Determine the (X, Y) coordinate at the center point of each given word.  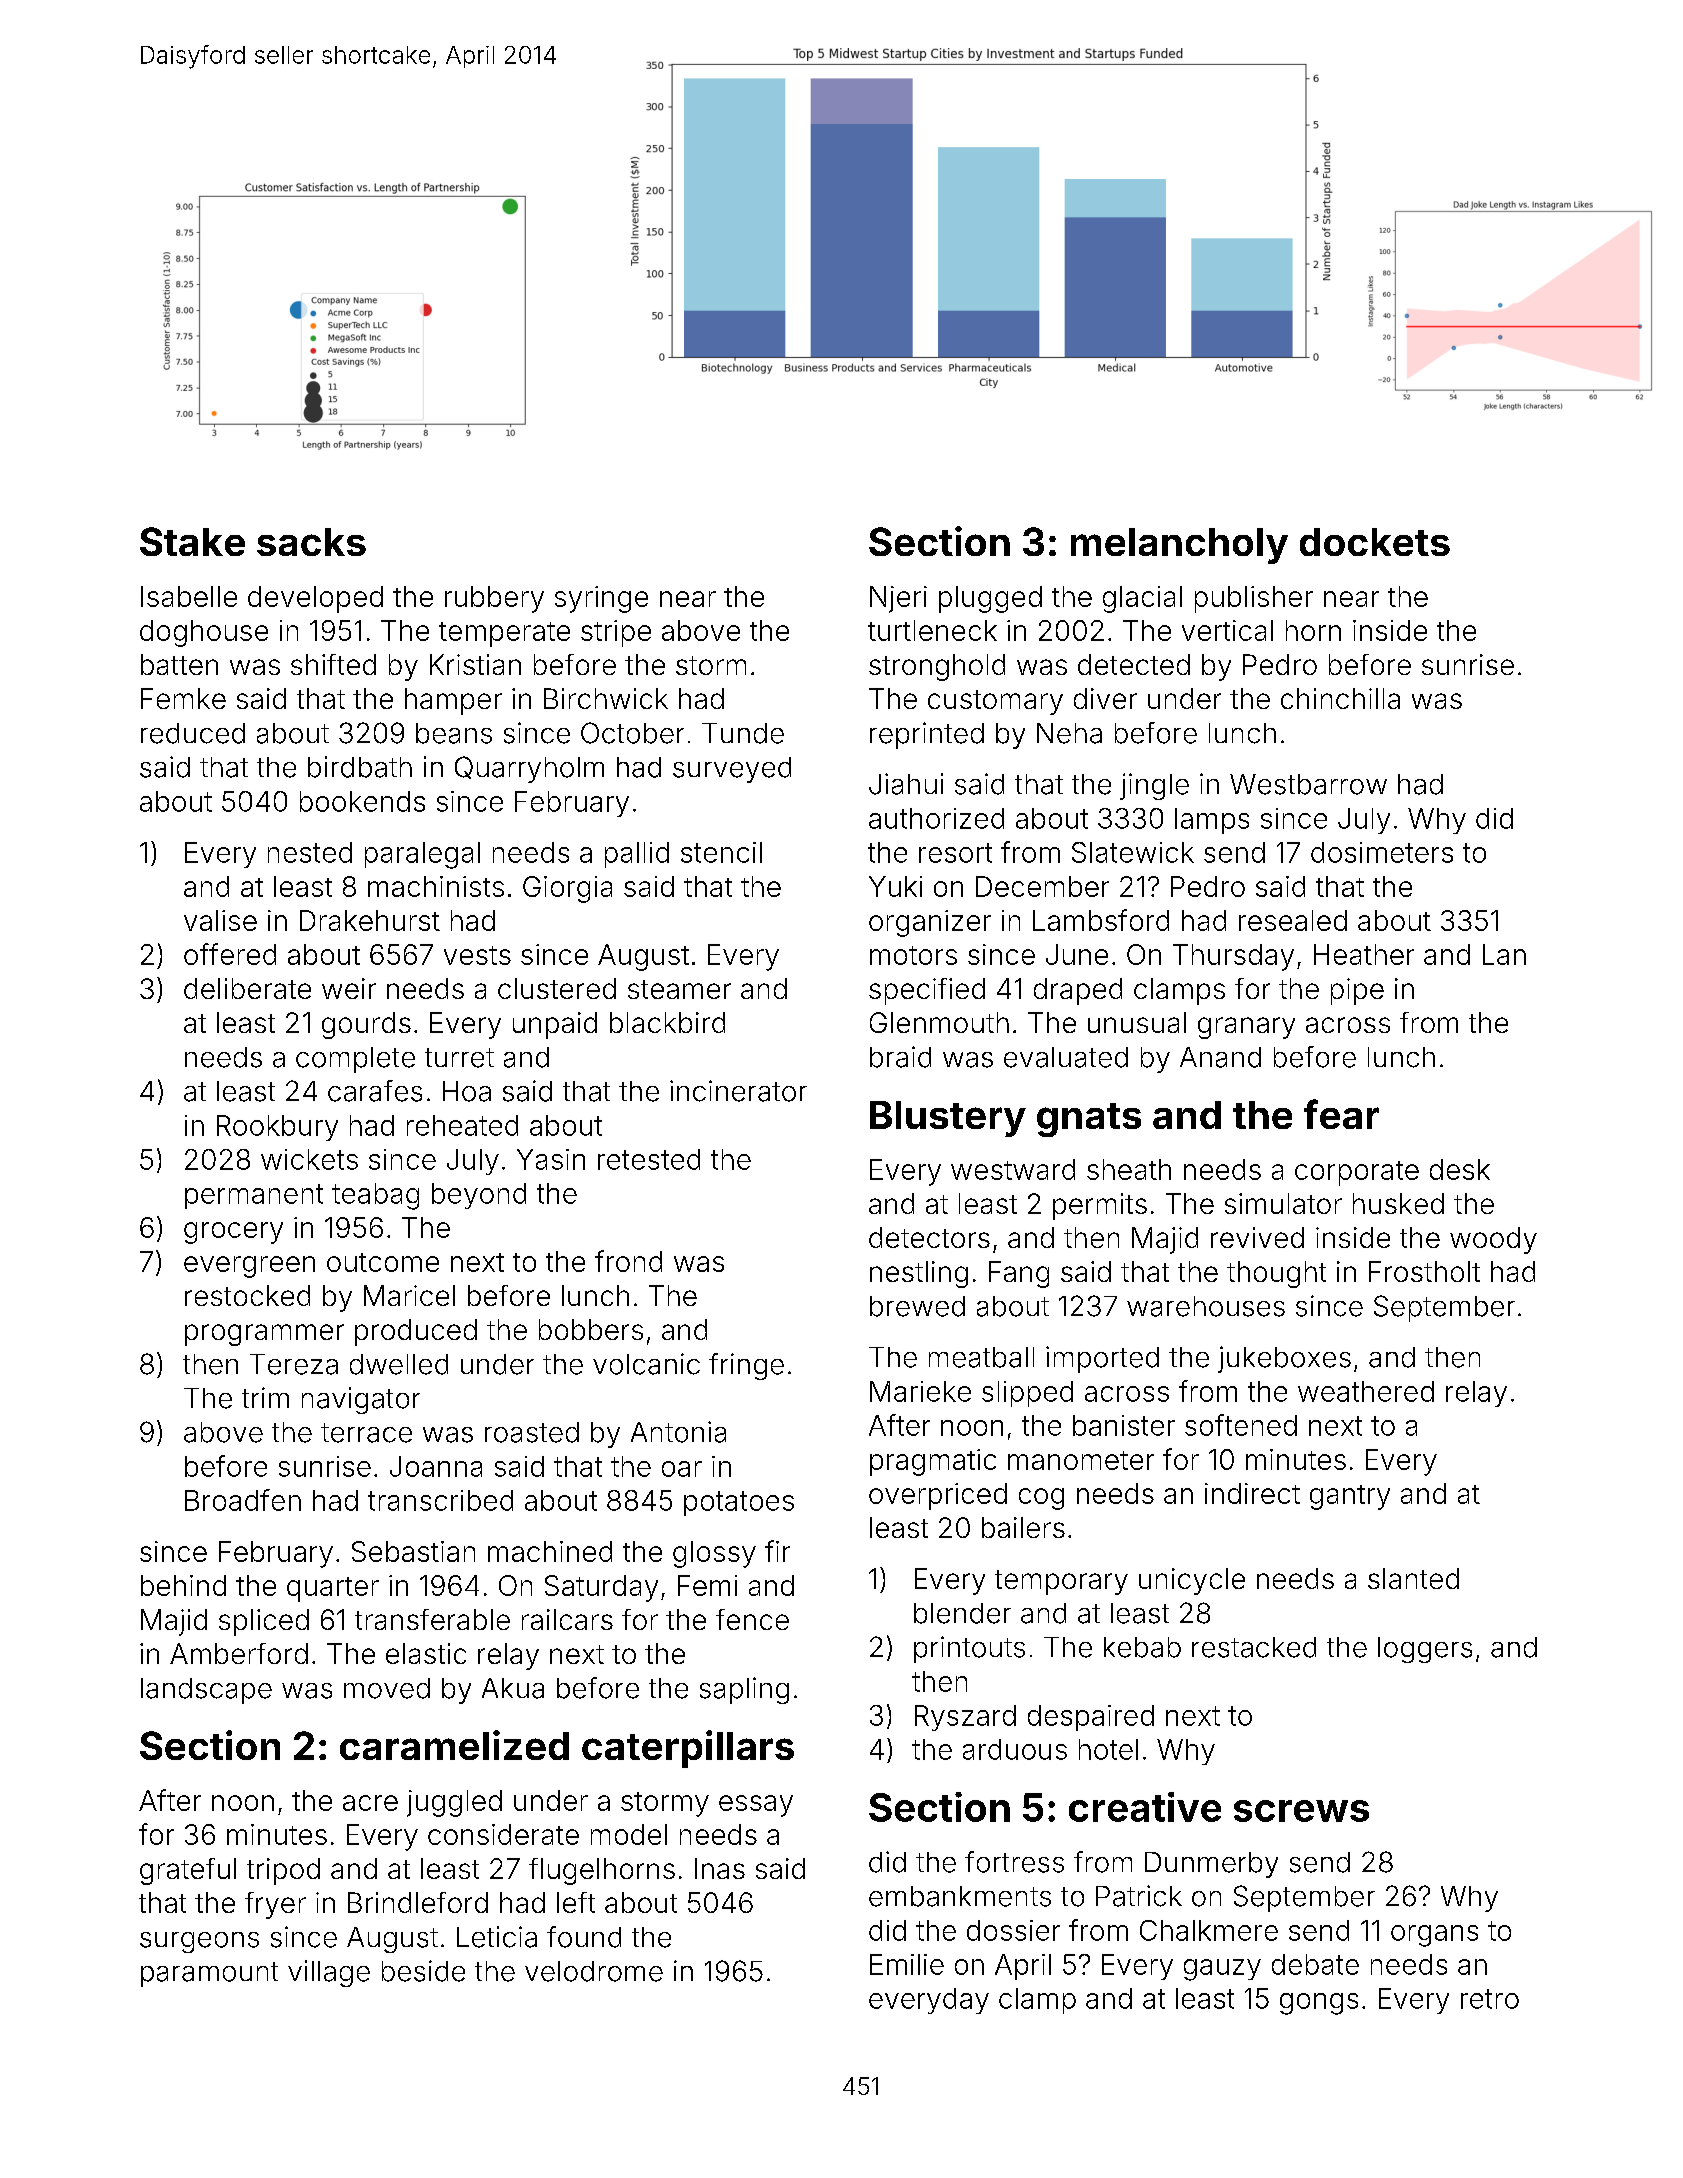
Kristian (475, 664)
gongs (1319, 2004)
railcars (567, 1619)
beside (423, 1971)
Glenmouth (939, 1022)
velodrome (594, 1971)
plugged (990, 599)
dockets (1375, 542)
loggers (1425, 1650)
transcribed (440, 1500)
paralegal (422, 855)
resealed (1293, 920)
